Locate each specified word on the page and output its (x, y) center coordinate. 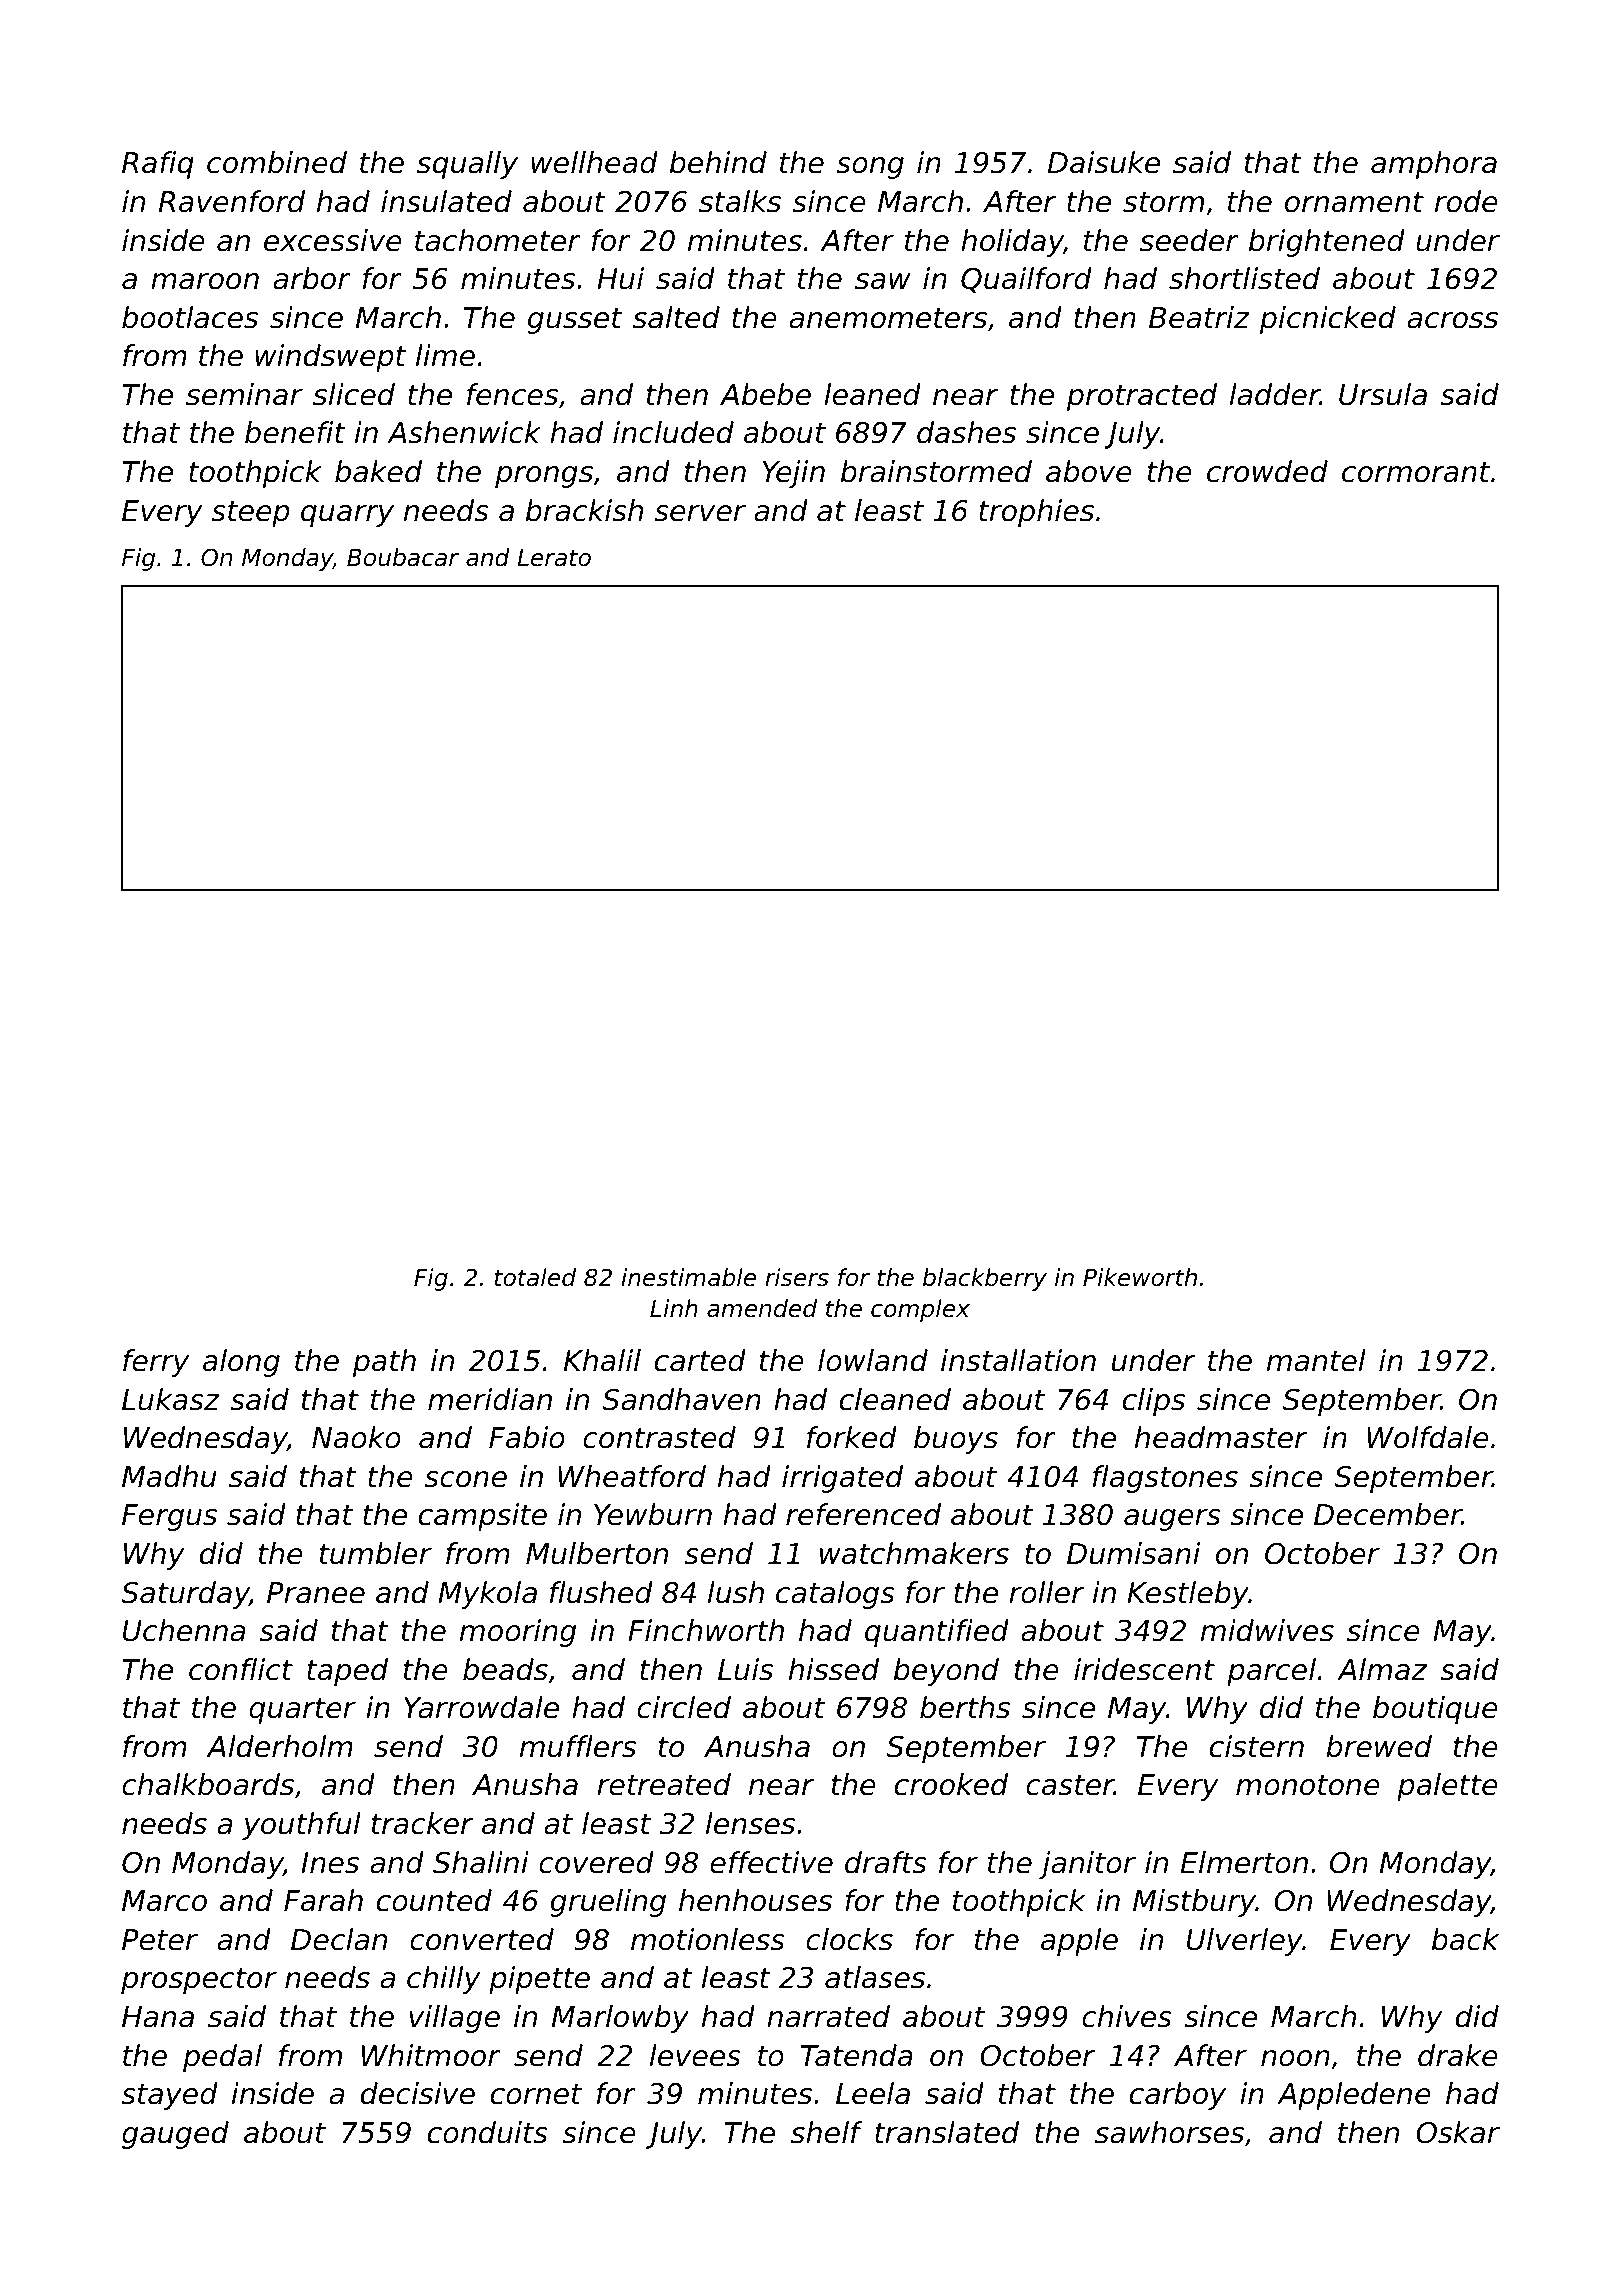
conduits (488, 2132)
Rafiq (158, 165)
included (673, 432)
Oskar (1458, 2132)
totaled (535, 1277)
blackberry (985, 1279)
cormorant (1416, 472)
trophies (1036, 513)
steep (250, 514)
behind (718, 162)
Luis (745, 1669)
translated (947, 2132)
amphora (1434, 165)
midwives (1267, 1630)
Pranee (316, 1593)
